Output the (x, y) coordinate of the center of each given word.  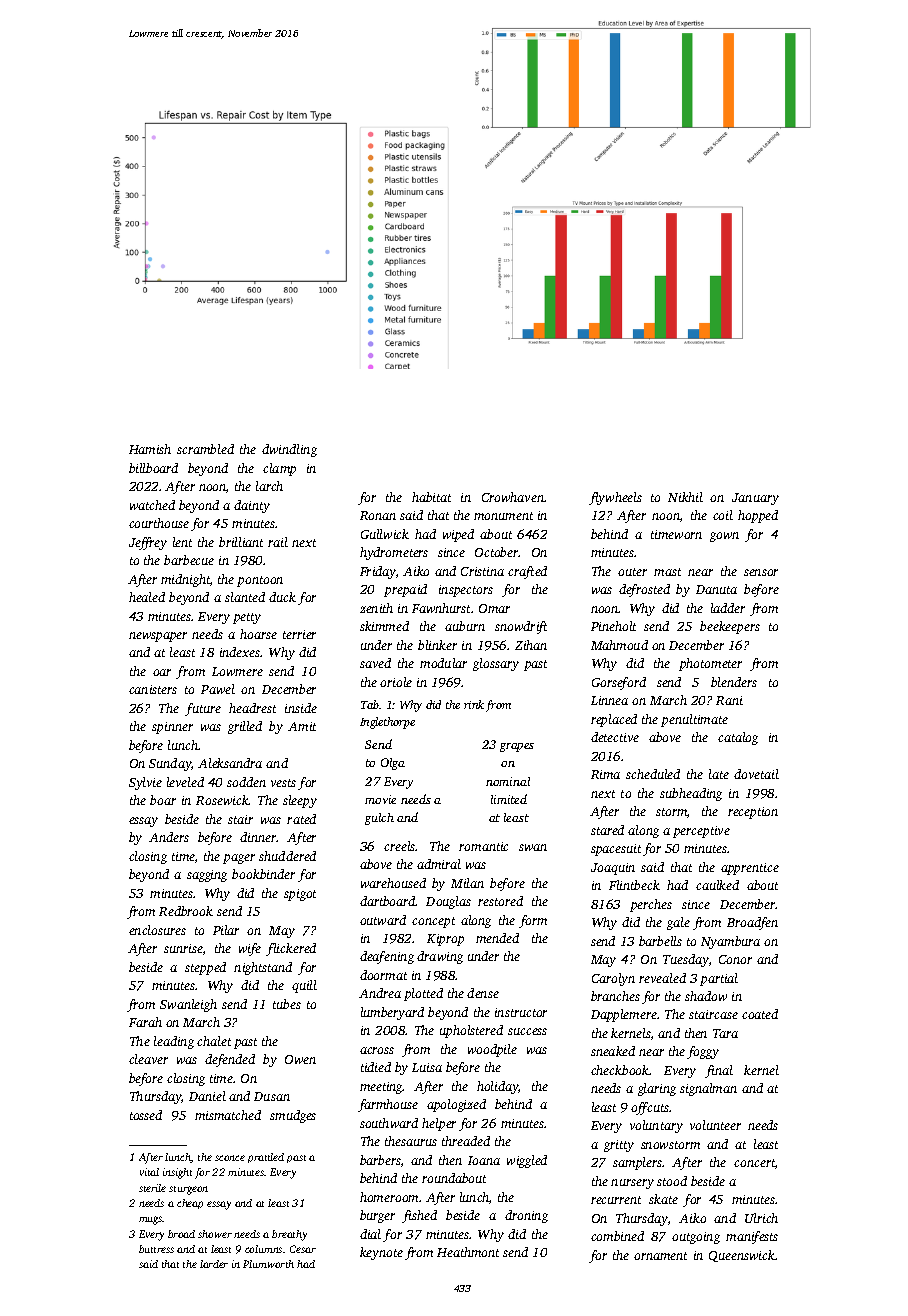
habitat (431, 497)
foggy (703, 1052)
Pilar (226, 930)
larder (214, 1264)
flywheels (615, 498)
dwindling (289, 450)
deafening (387, 957)
